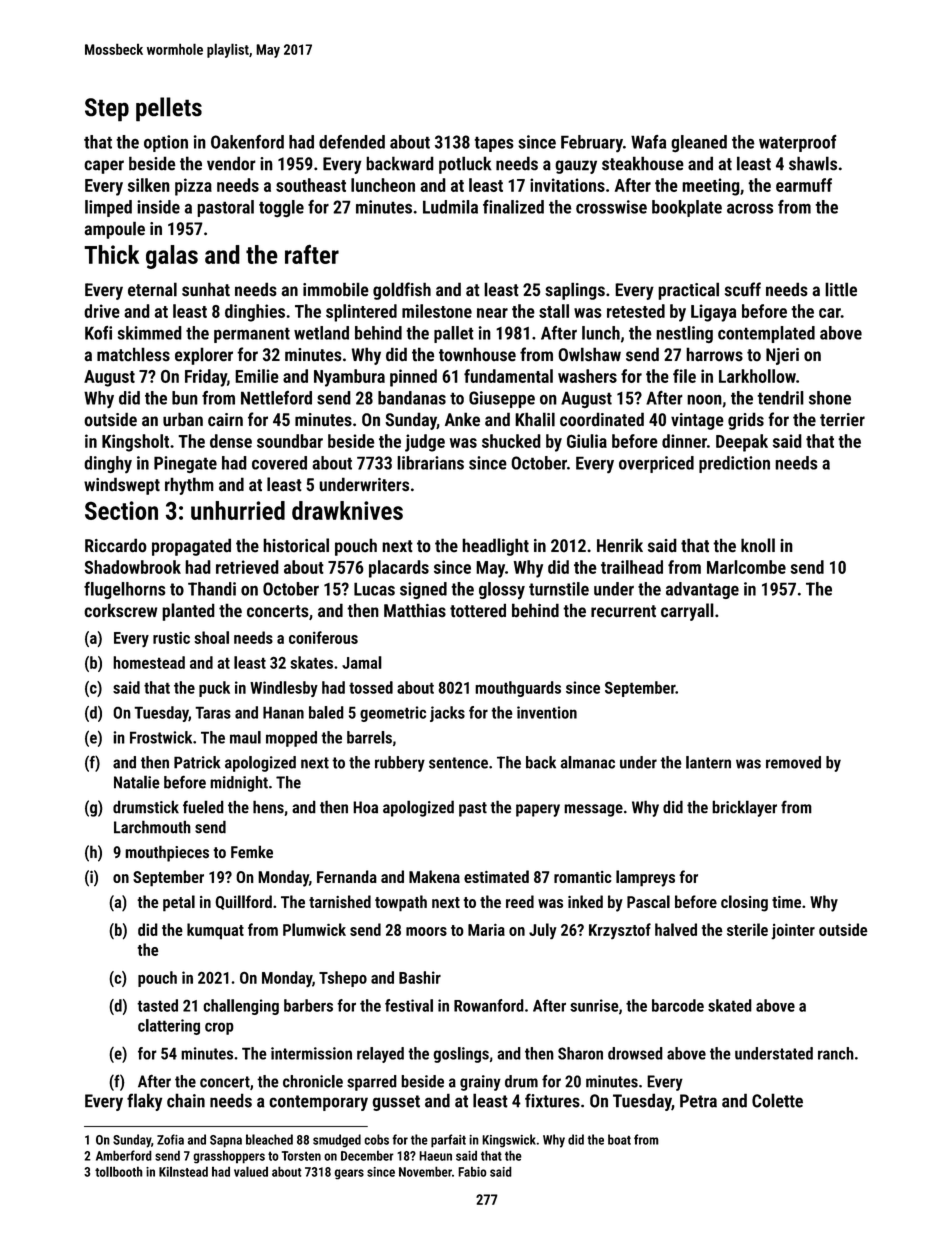 This screenshot has width=952, height=1233. What do you see at coordinates (425, 1171) in the screenshot?
I see `November` at bounding box center [425, 1171].
